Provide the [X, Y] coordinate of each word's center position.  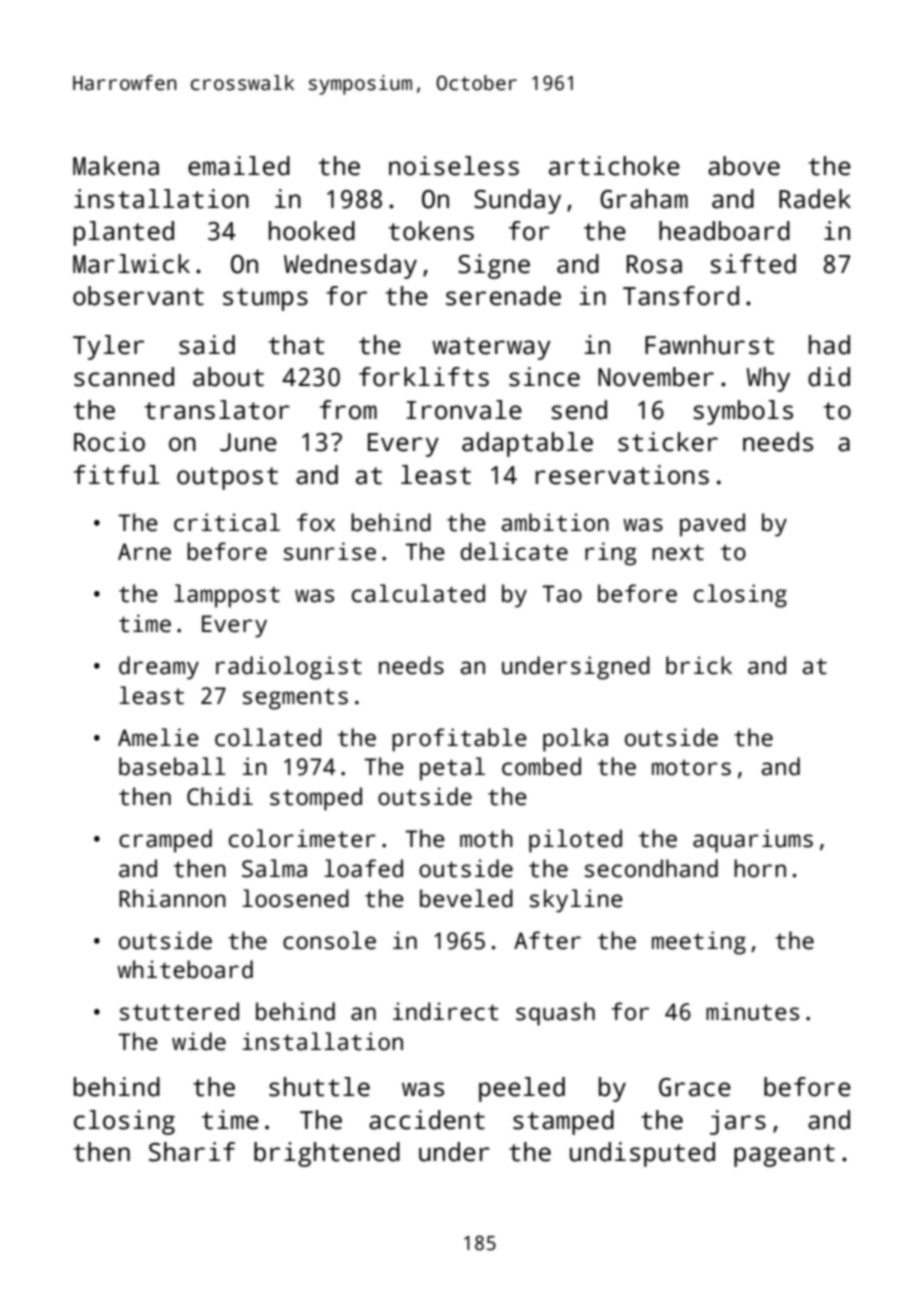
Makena [116, 166]
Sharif [192, 1152]
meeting [699, 943]
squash [555, 1014]
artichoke [614, 166]
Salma [274, 868]
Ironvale [464, 410]
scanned [124, 377]
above [744, 166]
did [829, 377]
